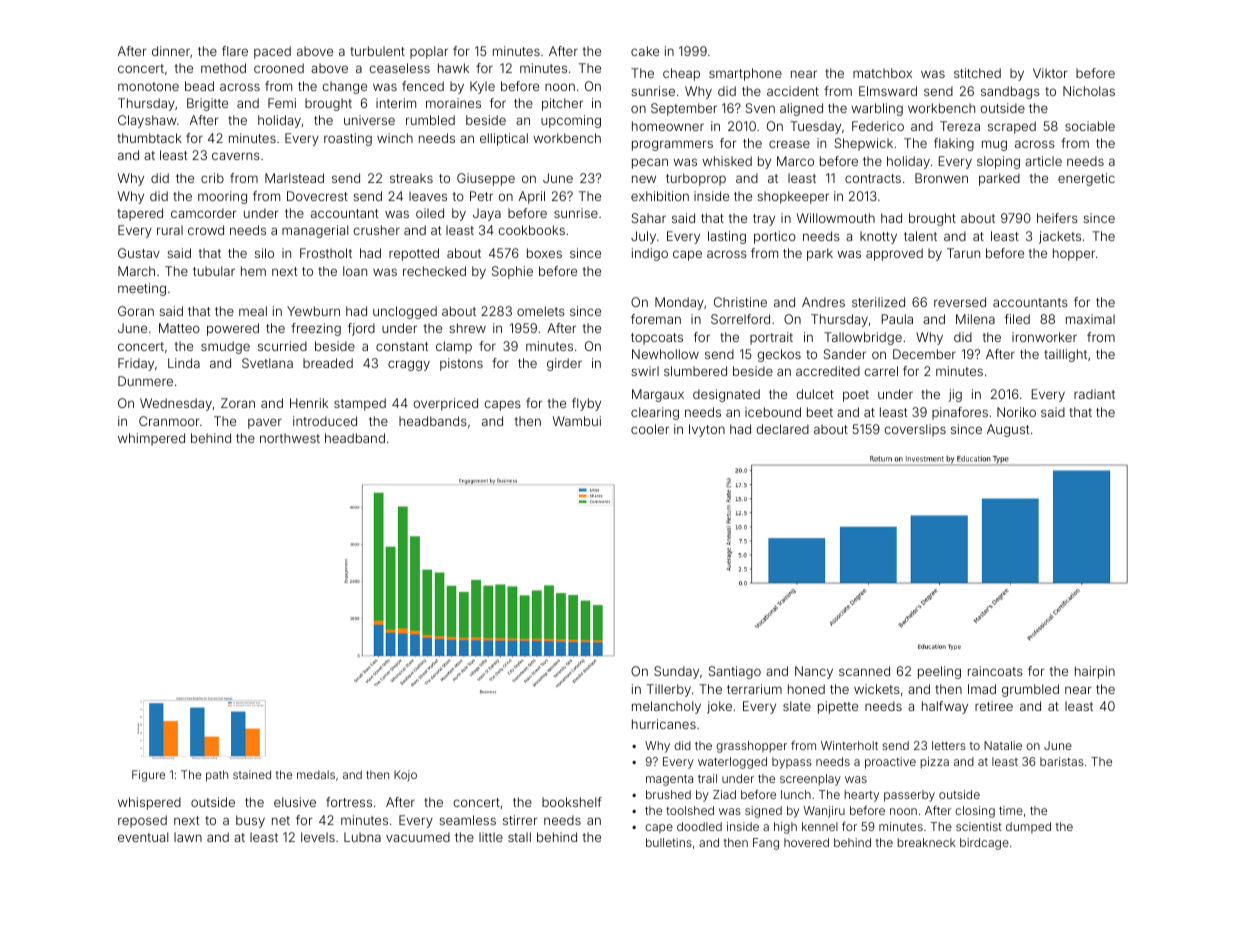 The height and width of the page is (952, 1233). I want to click on Femi, so click(282, 103).
